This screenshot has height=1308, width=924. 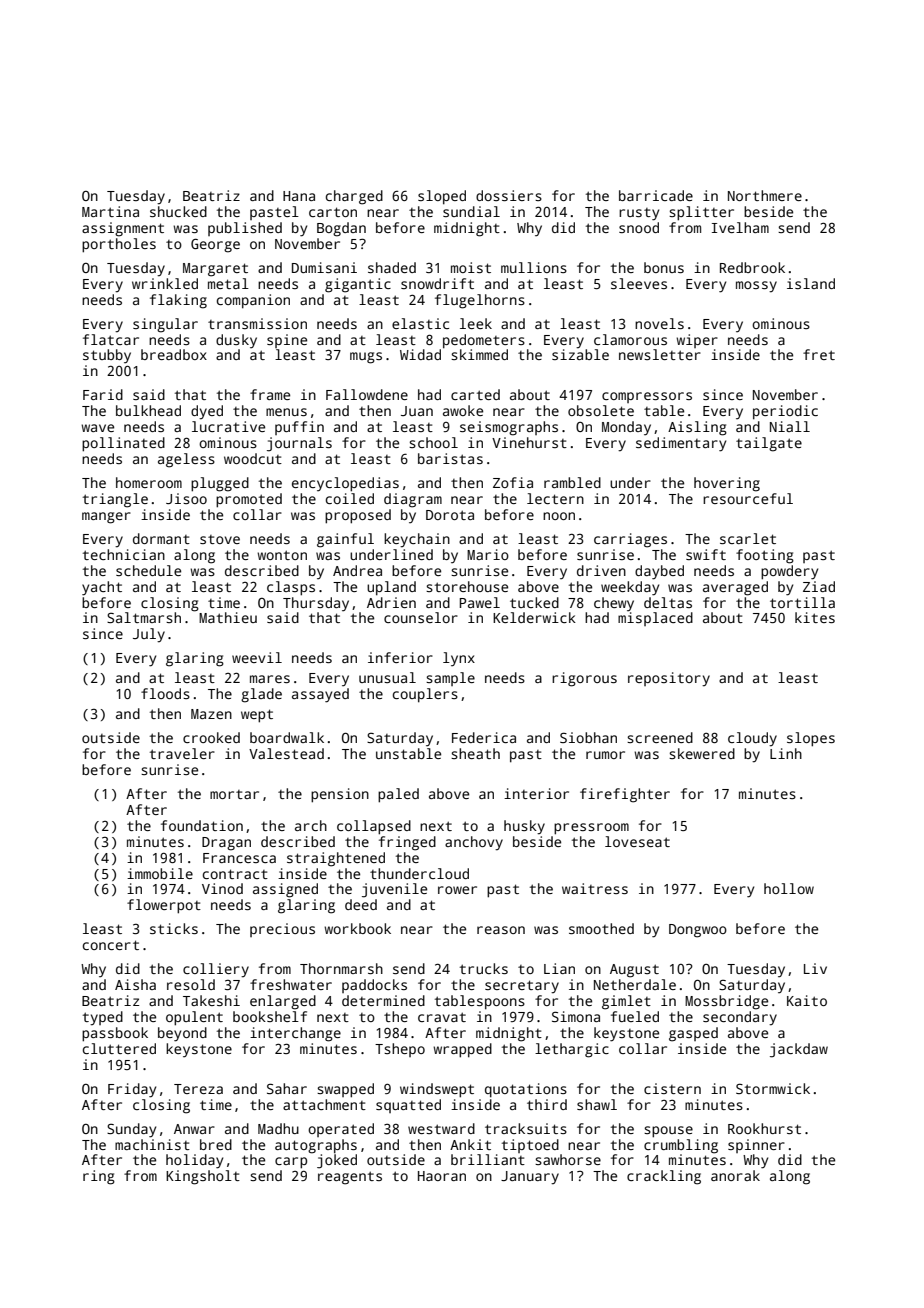 I want to click on January, so click(x=530, y=1178).
